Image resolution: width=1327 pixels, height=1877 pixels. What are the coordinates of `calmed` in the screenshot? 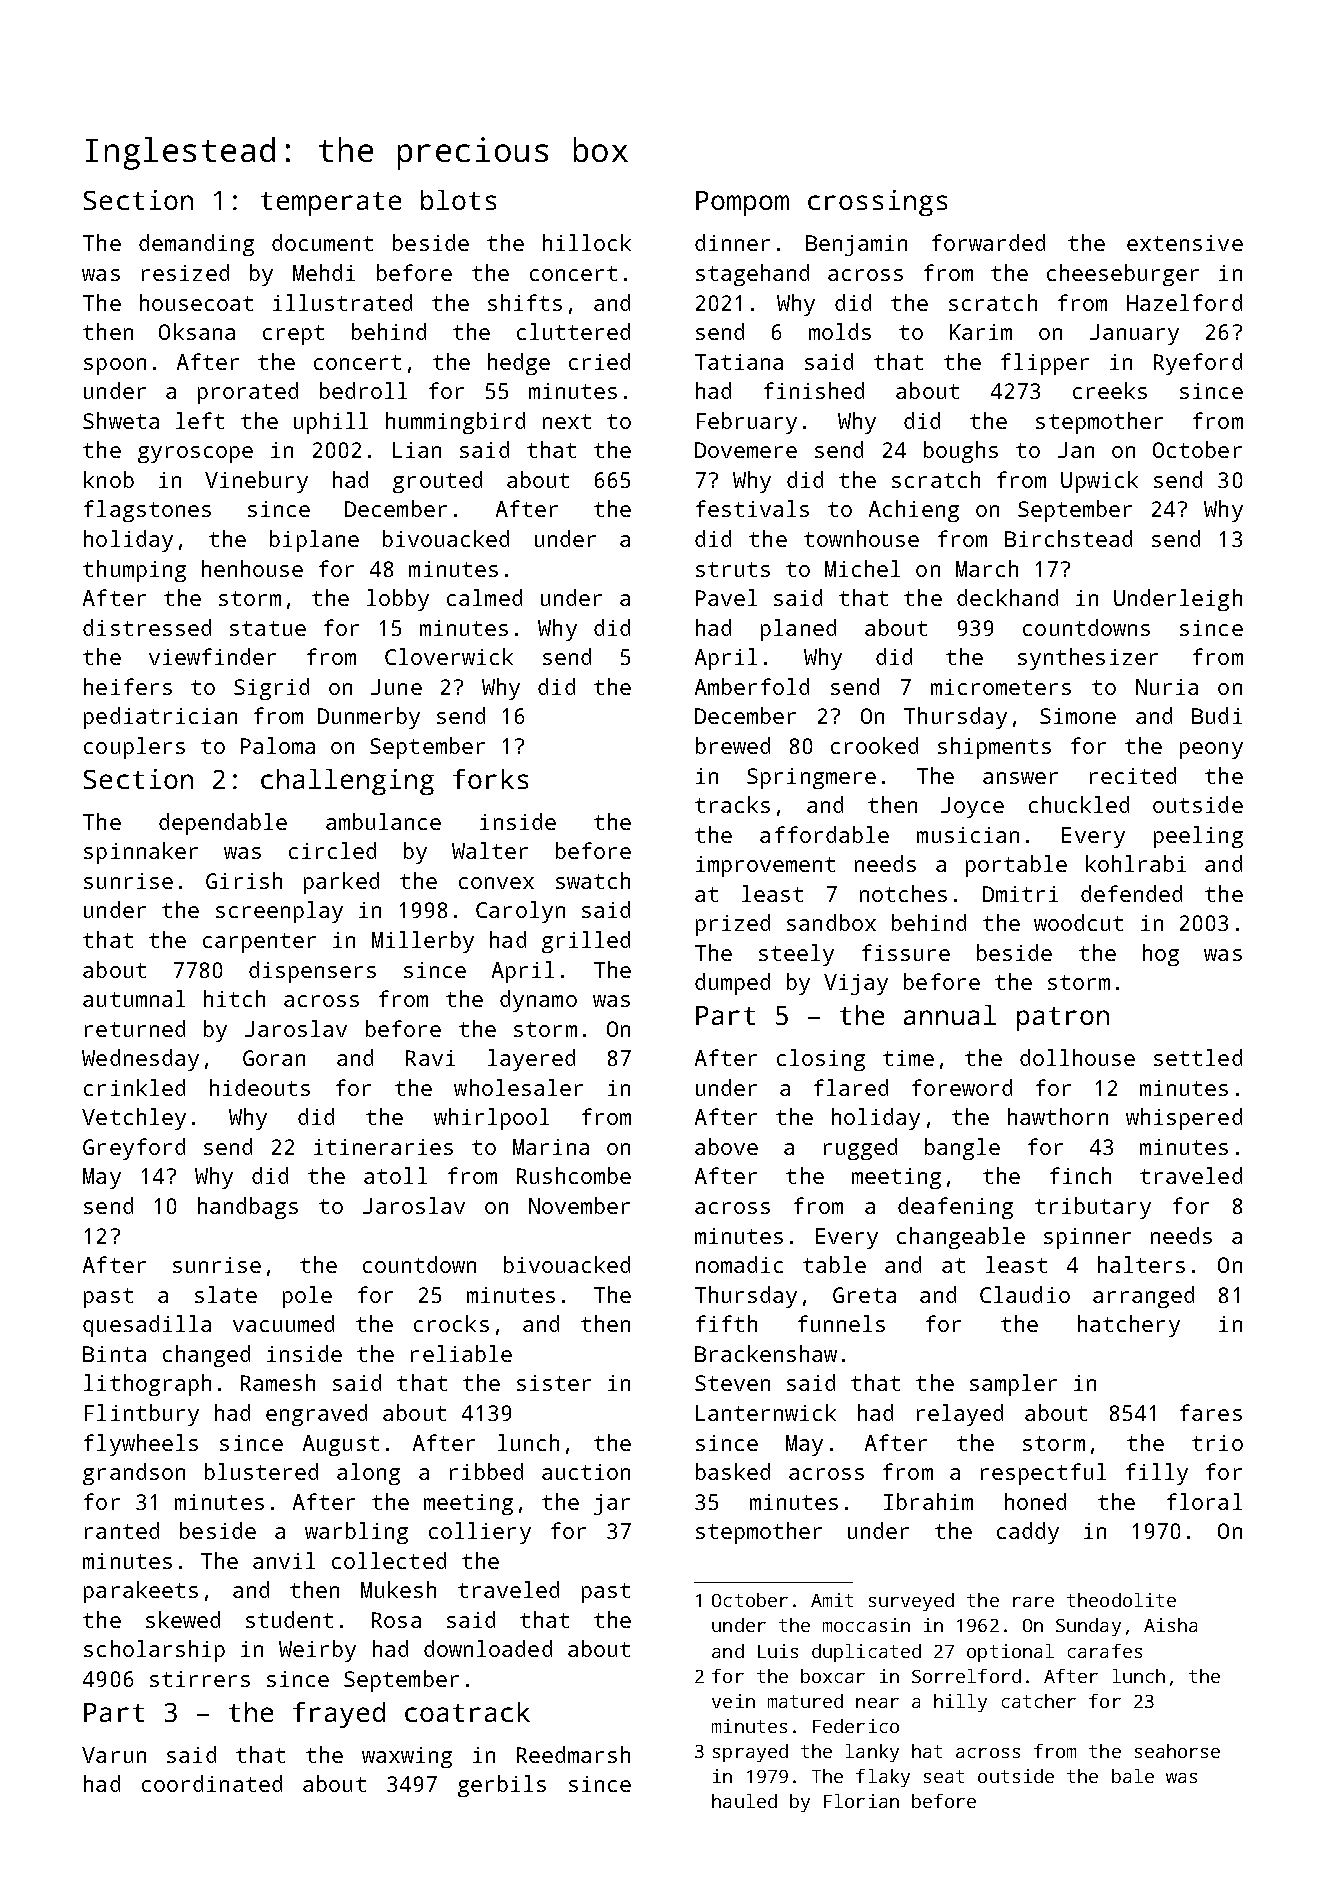 It's located at (484, 597).
